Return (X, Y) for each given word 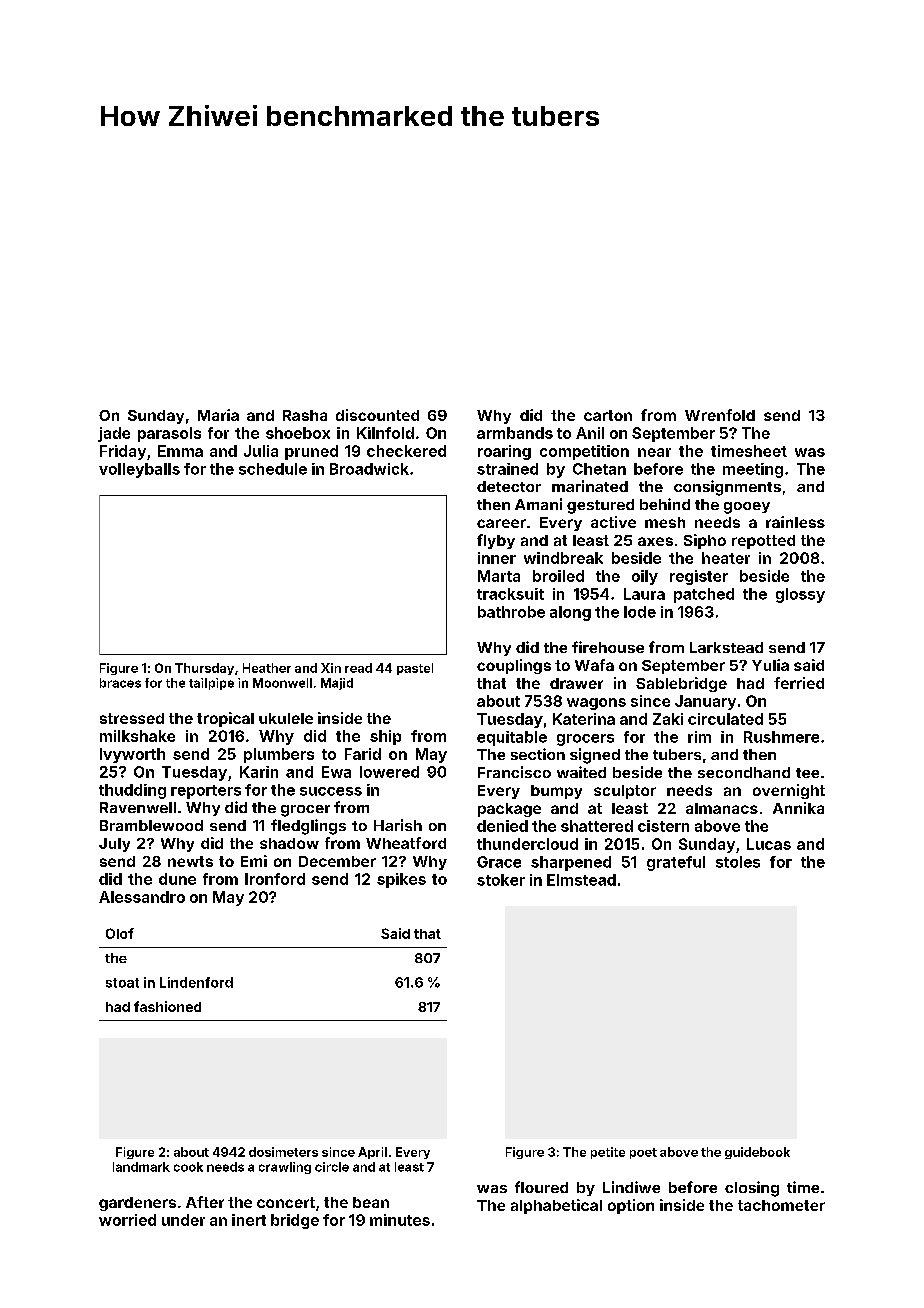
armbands (515, 433)
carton (608, 415)
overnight (789, 791)
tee (807, 773)
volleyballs (139, 470)
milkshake (137, 736)
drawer (576, 683)
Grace (499, 862)
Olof (120, 933)
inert (249, 1220)
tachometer (781, 1205)
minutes (400, 1220)
